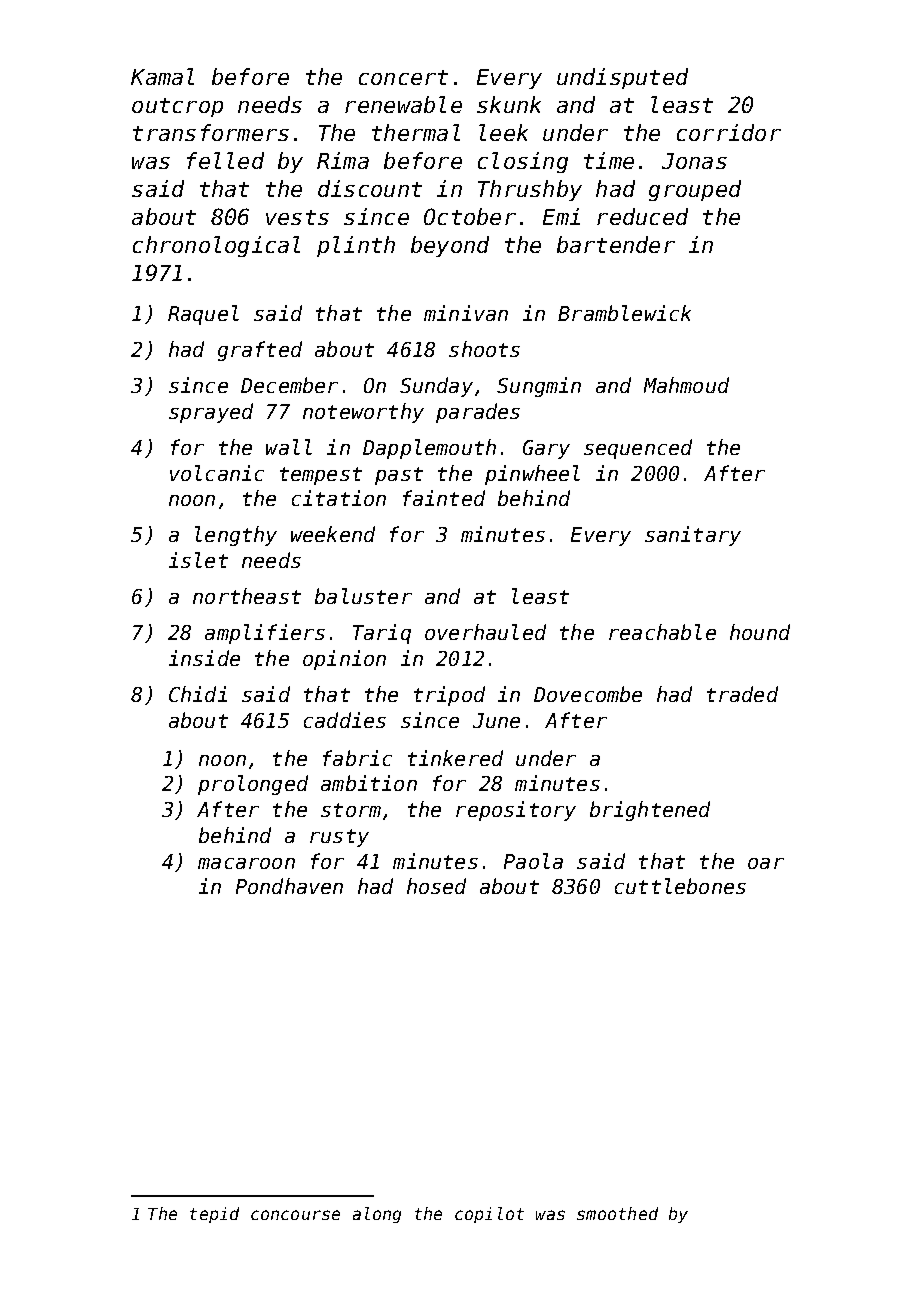  I want to click on volcanic, so click(217, 473).
